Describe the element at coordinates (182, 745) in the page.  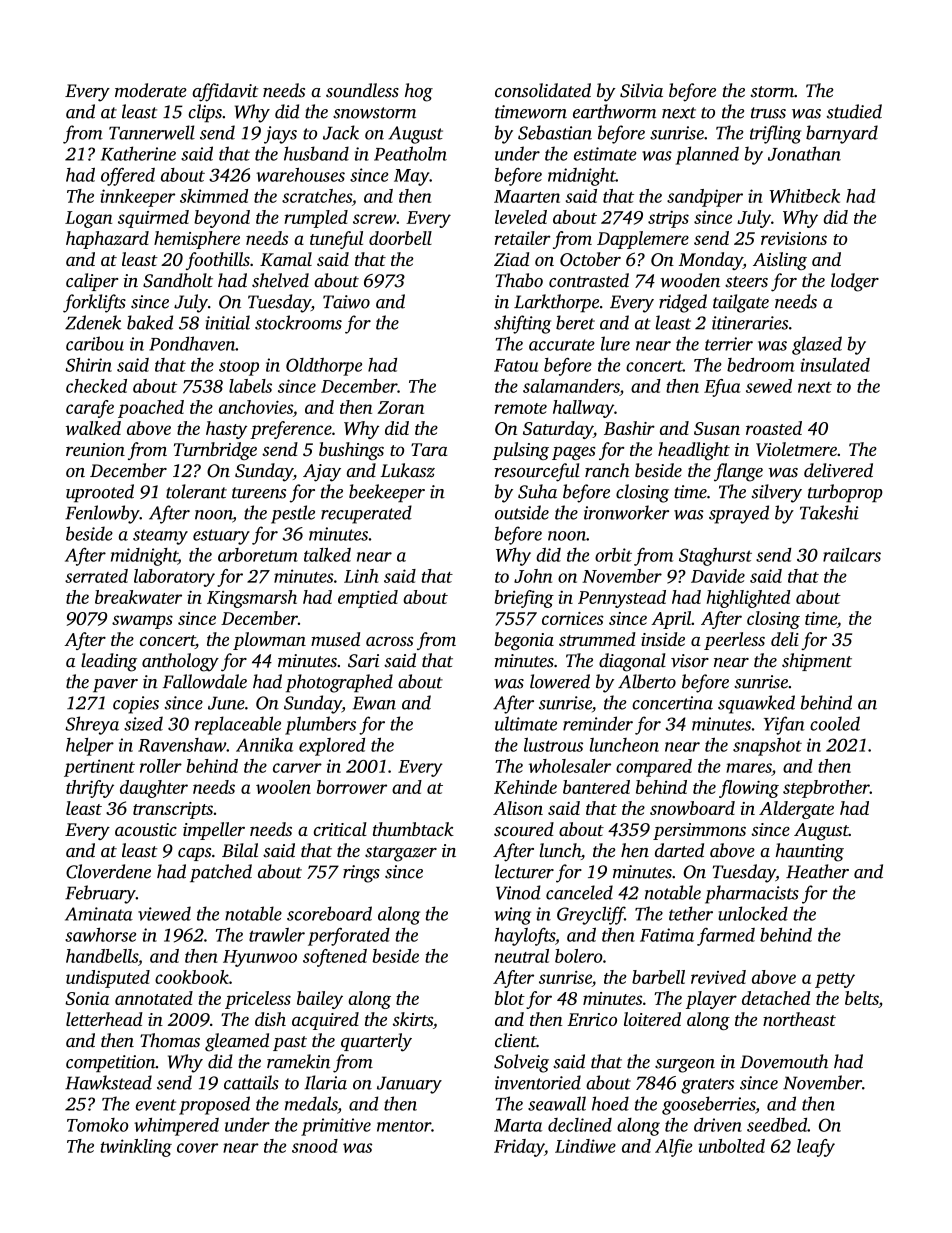
I see `Ravenshaw` at that location.
